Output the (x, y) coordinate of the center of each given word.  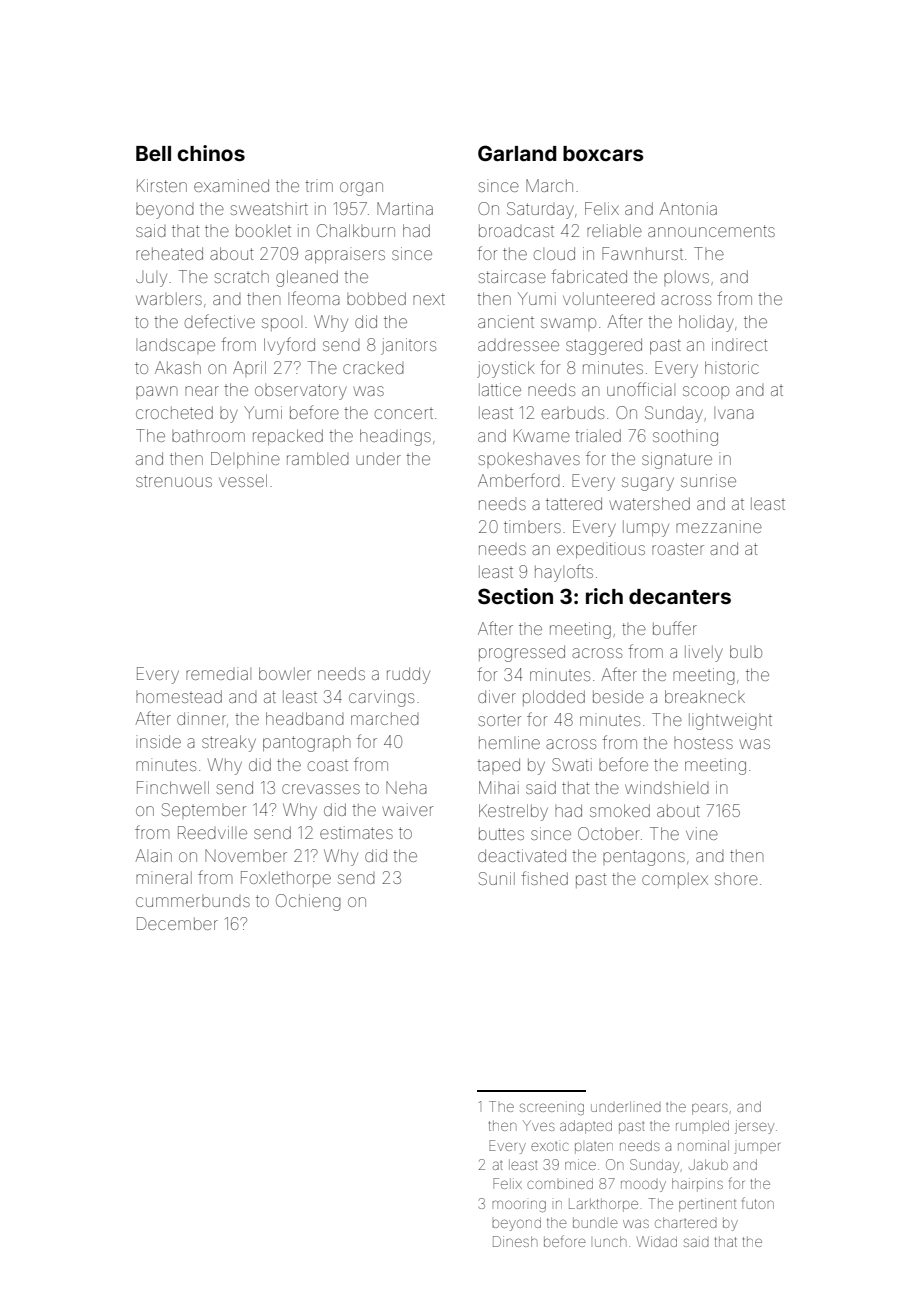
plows (686, 278)
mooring (519, 1206)
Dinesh (515, 1241)
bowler (285, 673)
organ (361, 189)
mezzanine (719, 526)
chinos (211, 153)
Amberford (519, 480)
